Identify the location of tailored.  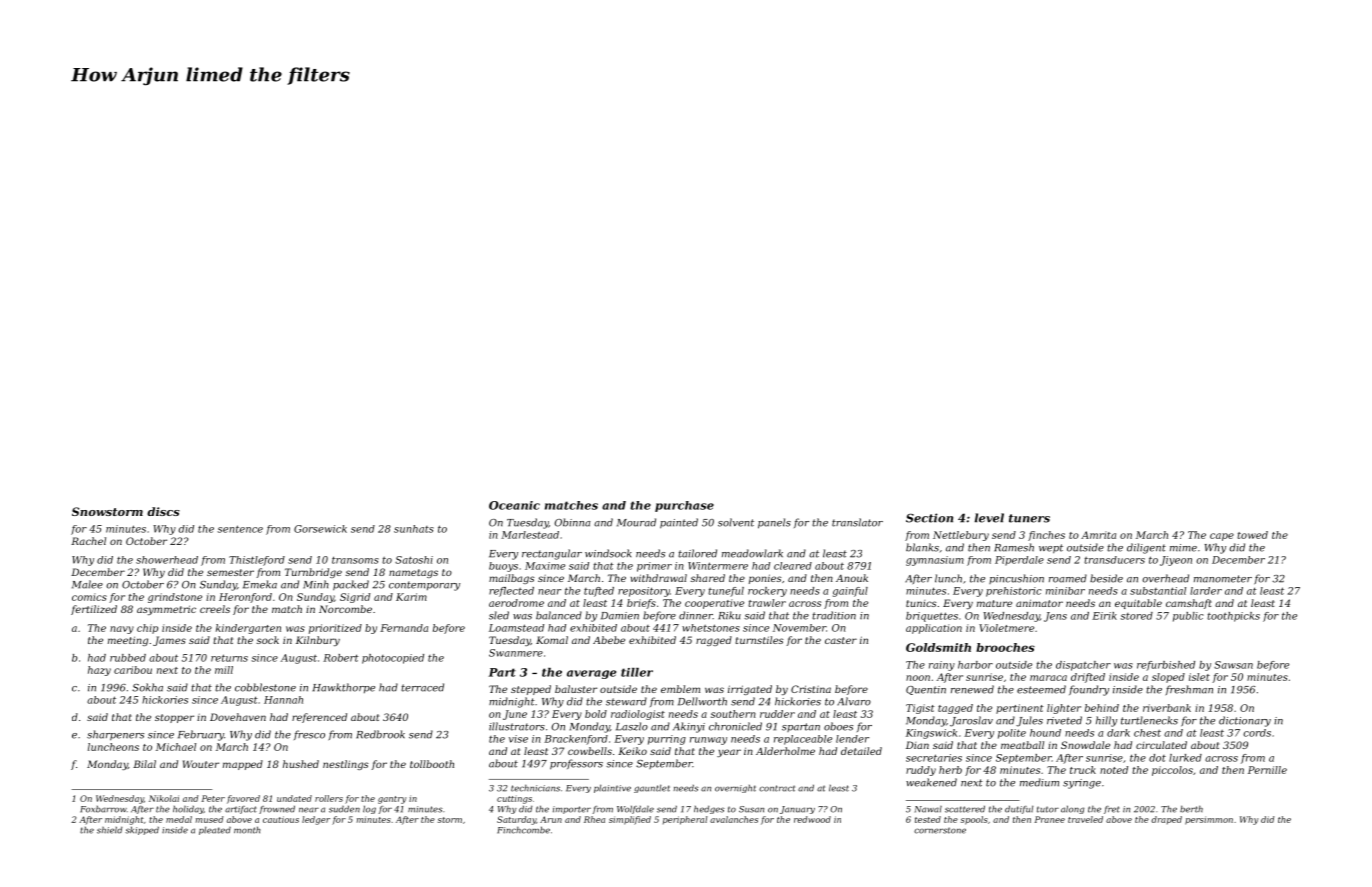
(697, 553).
